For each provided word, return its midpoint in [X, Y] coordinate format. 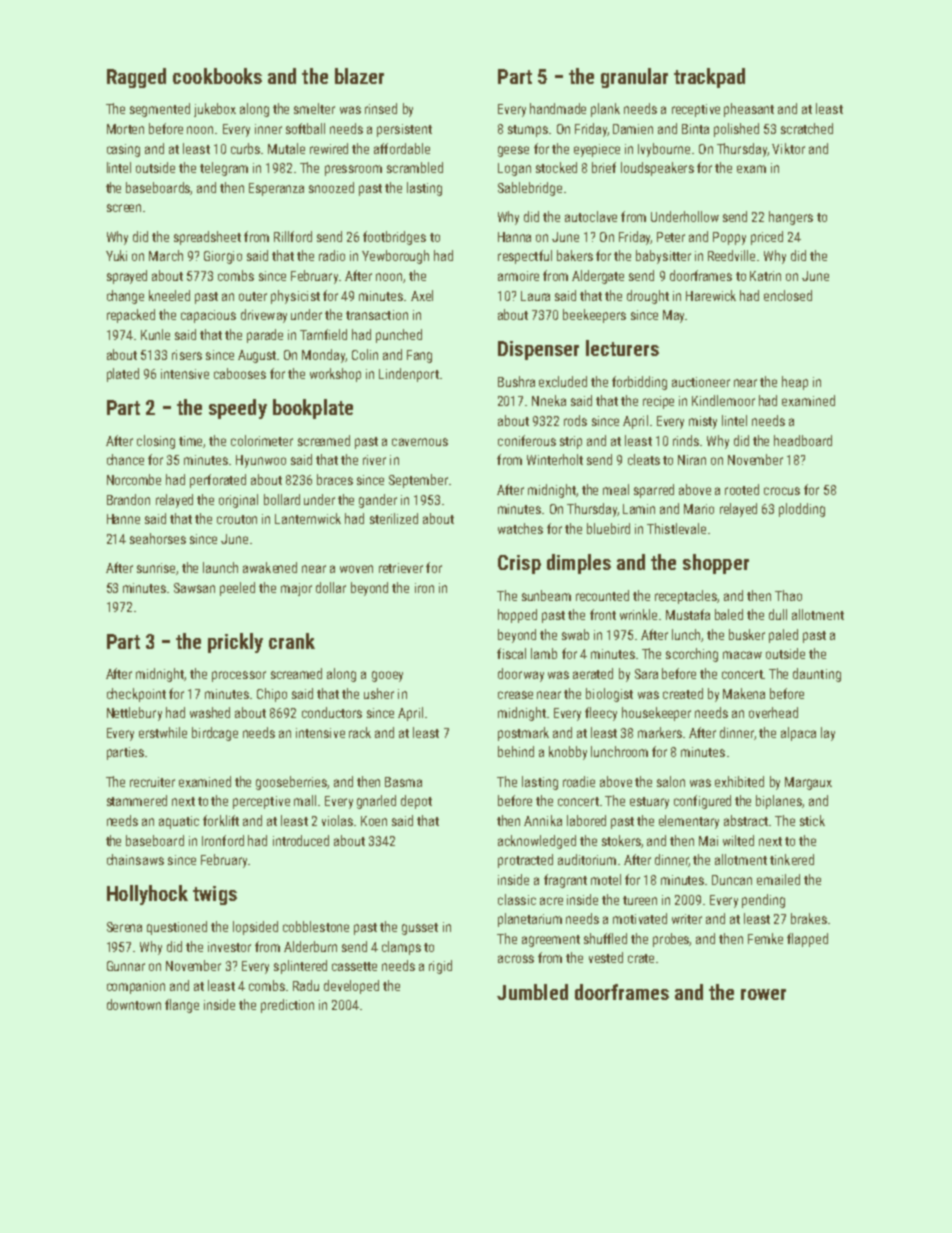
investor [229, 947]
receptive [696, 110]
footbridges [394, 238]
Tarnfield [323, 334]
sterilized [394, 518]
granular [634, 78]
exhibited [739, 781]
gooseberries [292, 783]
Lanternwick [308, 518]
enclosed [788, 295]
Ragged [136, 78]
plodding [802, 510]
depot [416, 802]
